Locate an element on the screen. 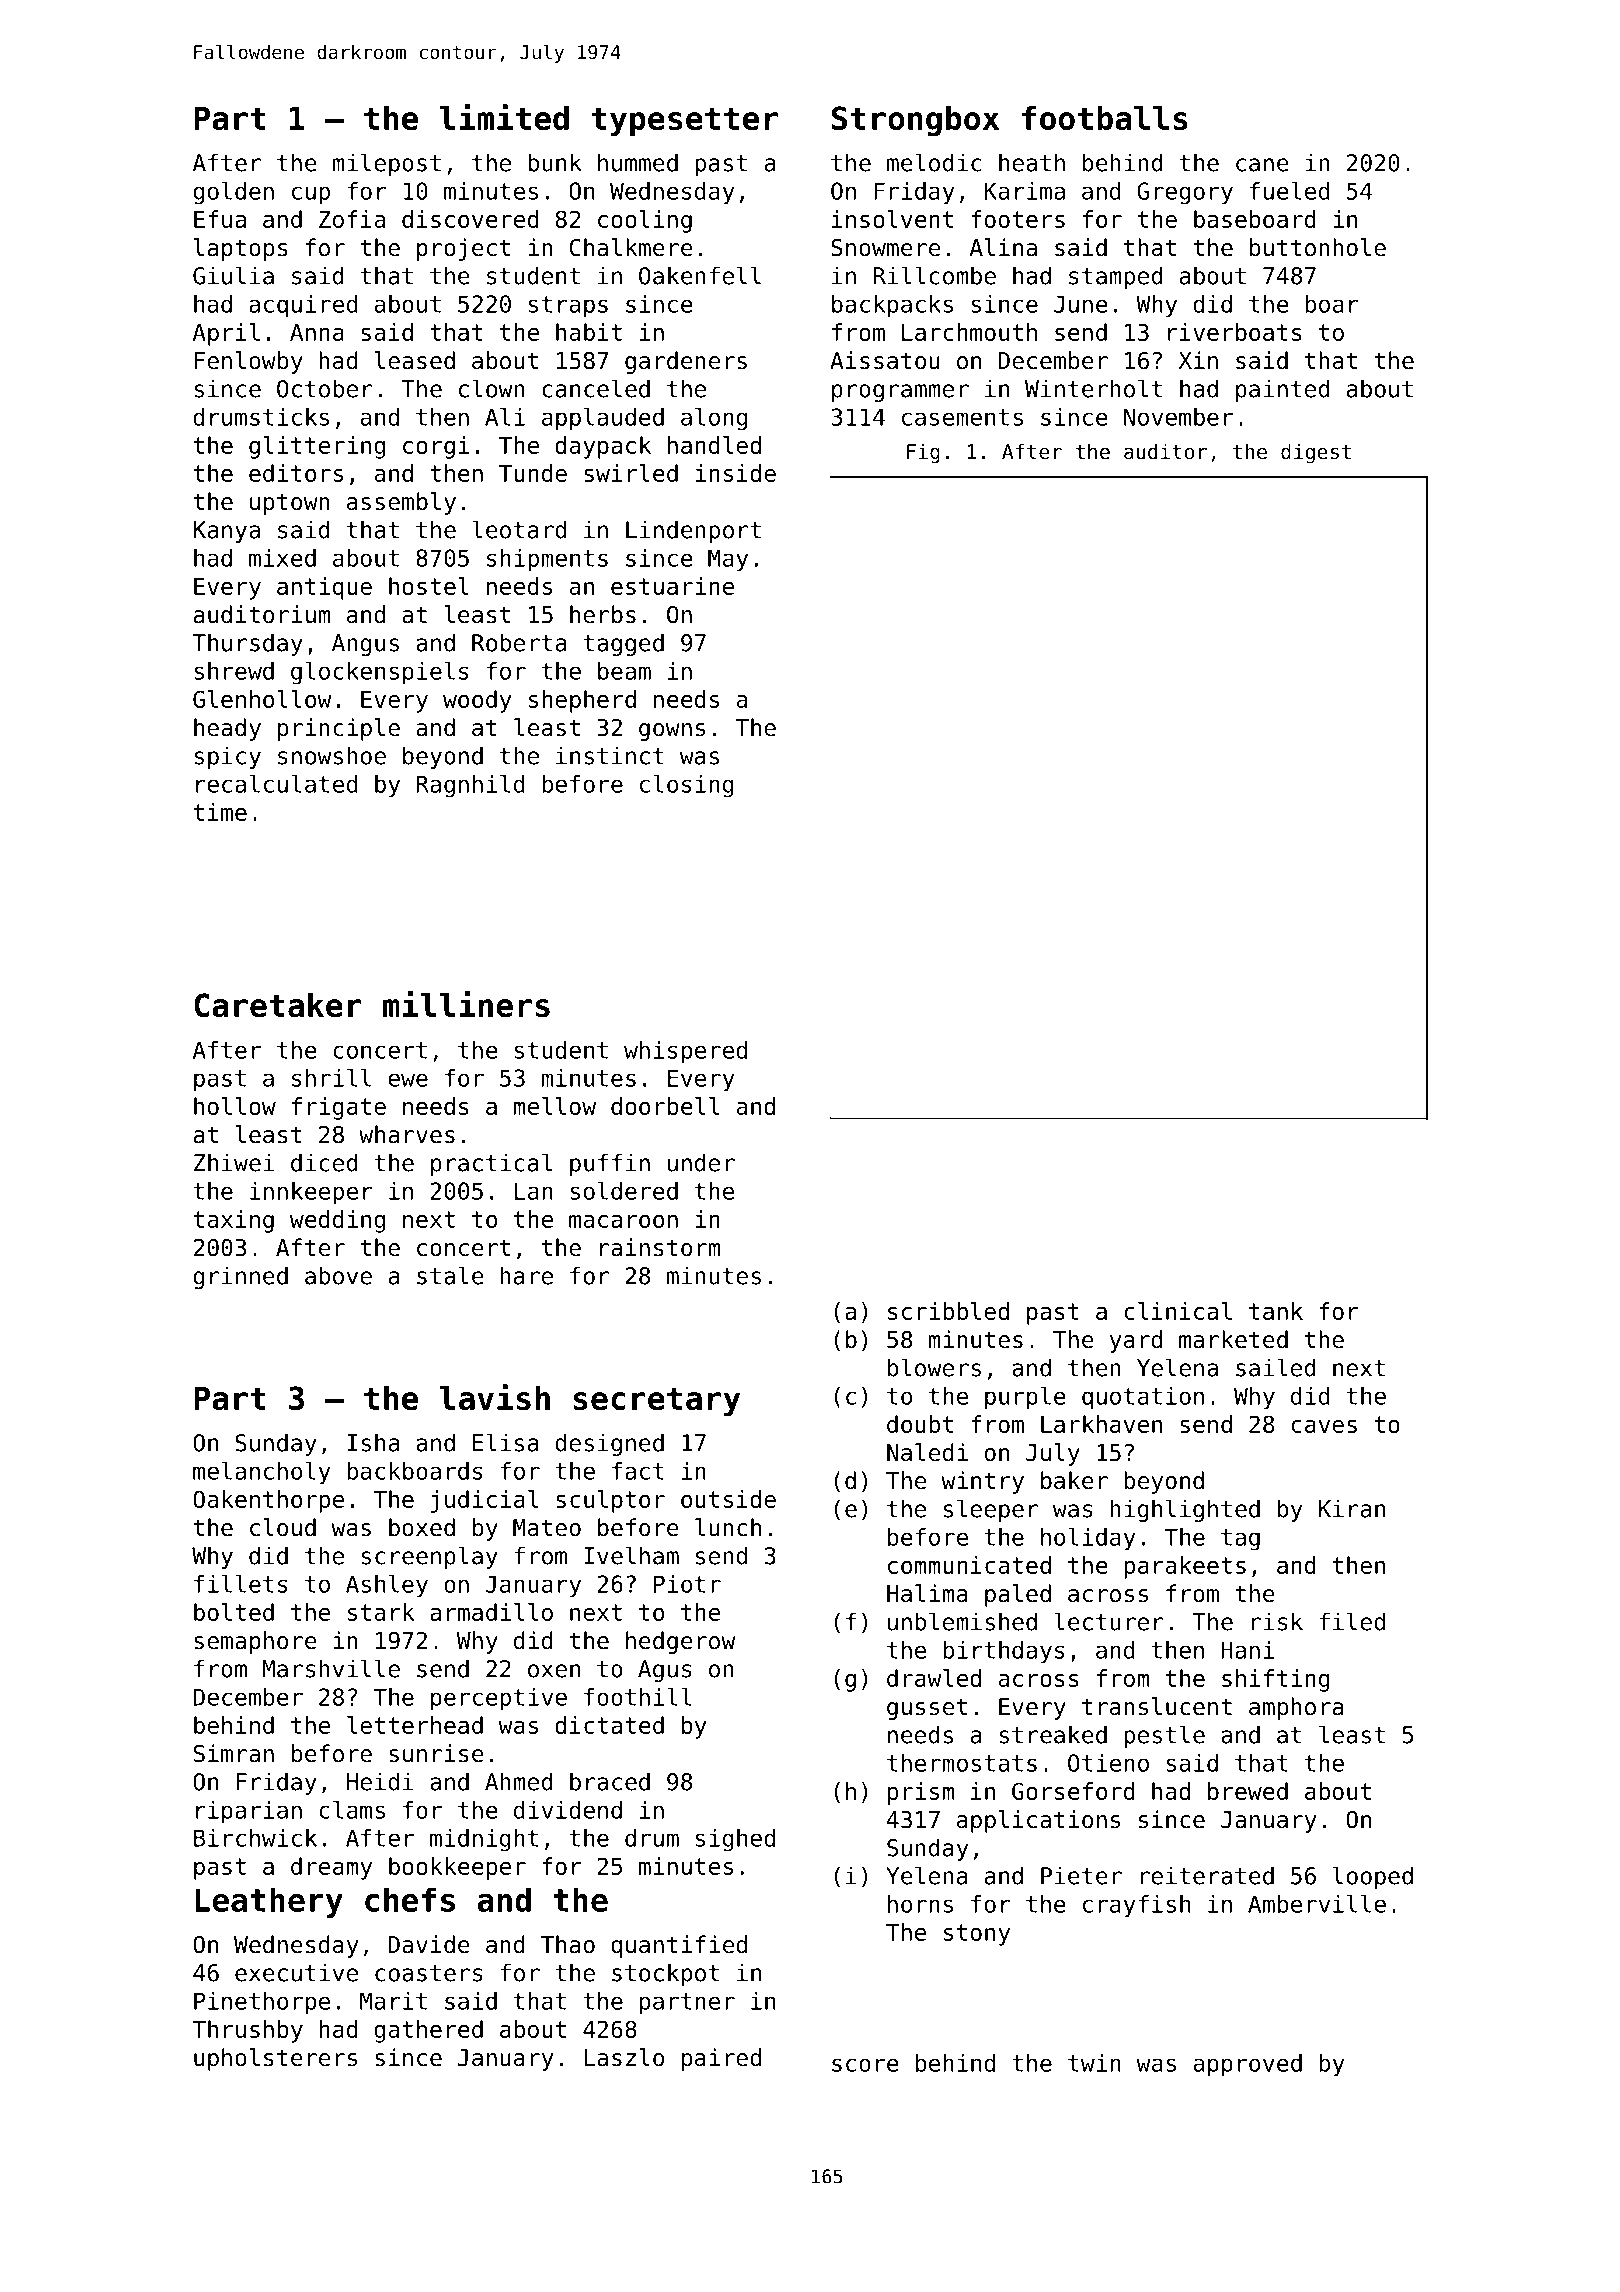  limited is located at coordinates (504, 117).
